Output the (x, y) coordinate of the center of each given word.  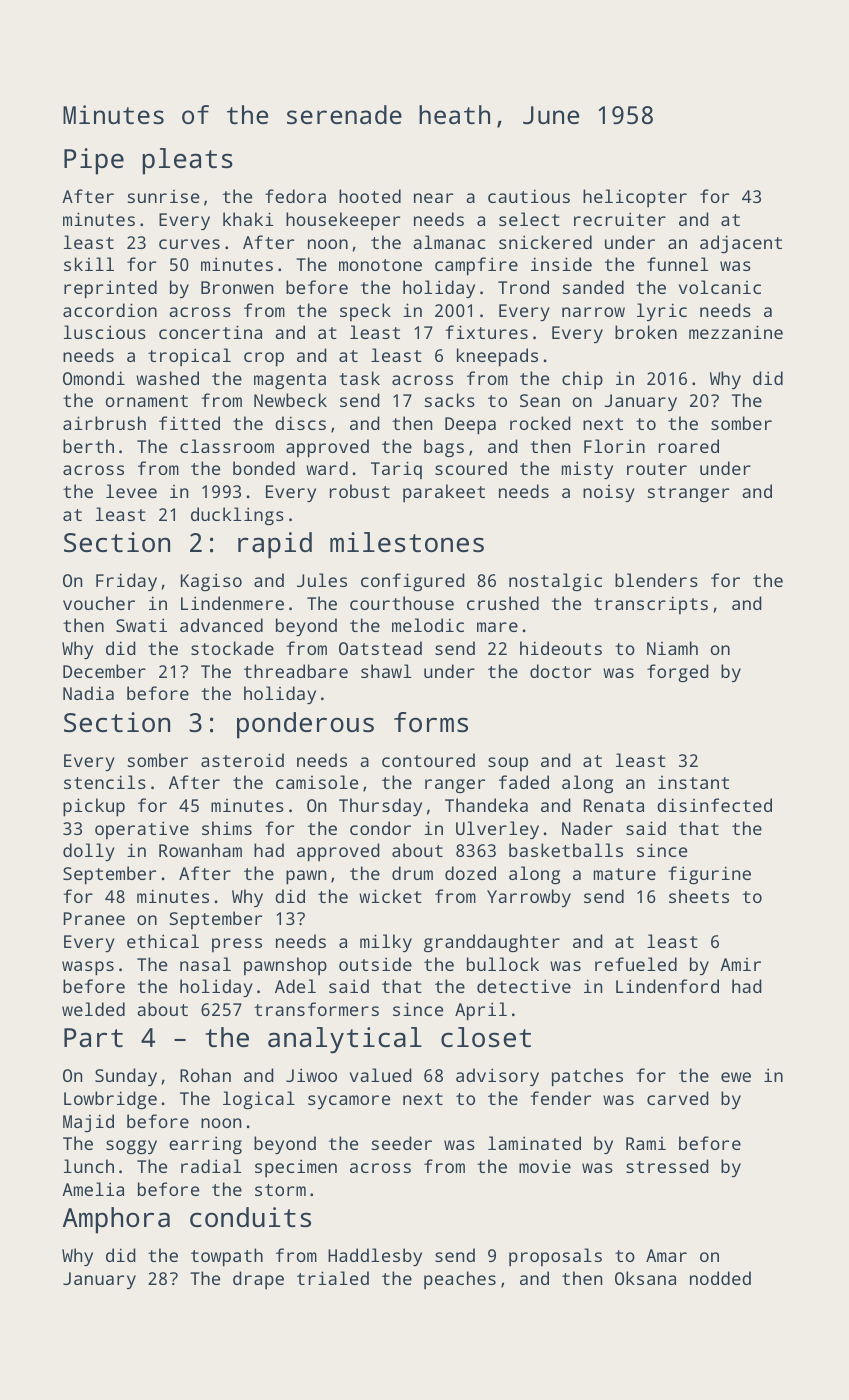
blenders (656, 580)
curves (189, 244)
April (481, 1011)
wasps (88, 968)
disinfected (714, 805)
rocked (540, 423)
